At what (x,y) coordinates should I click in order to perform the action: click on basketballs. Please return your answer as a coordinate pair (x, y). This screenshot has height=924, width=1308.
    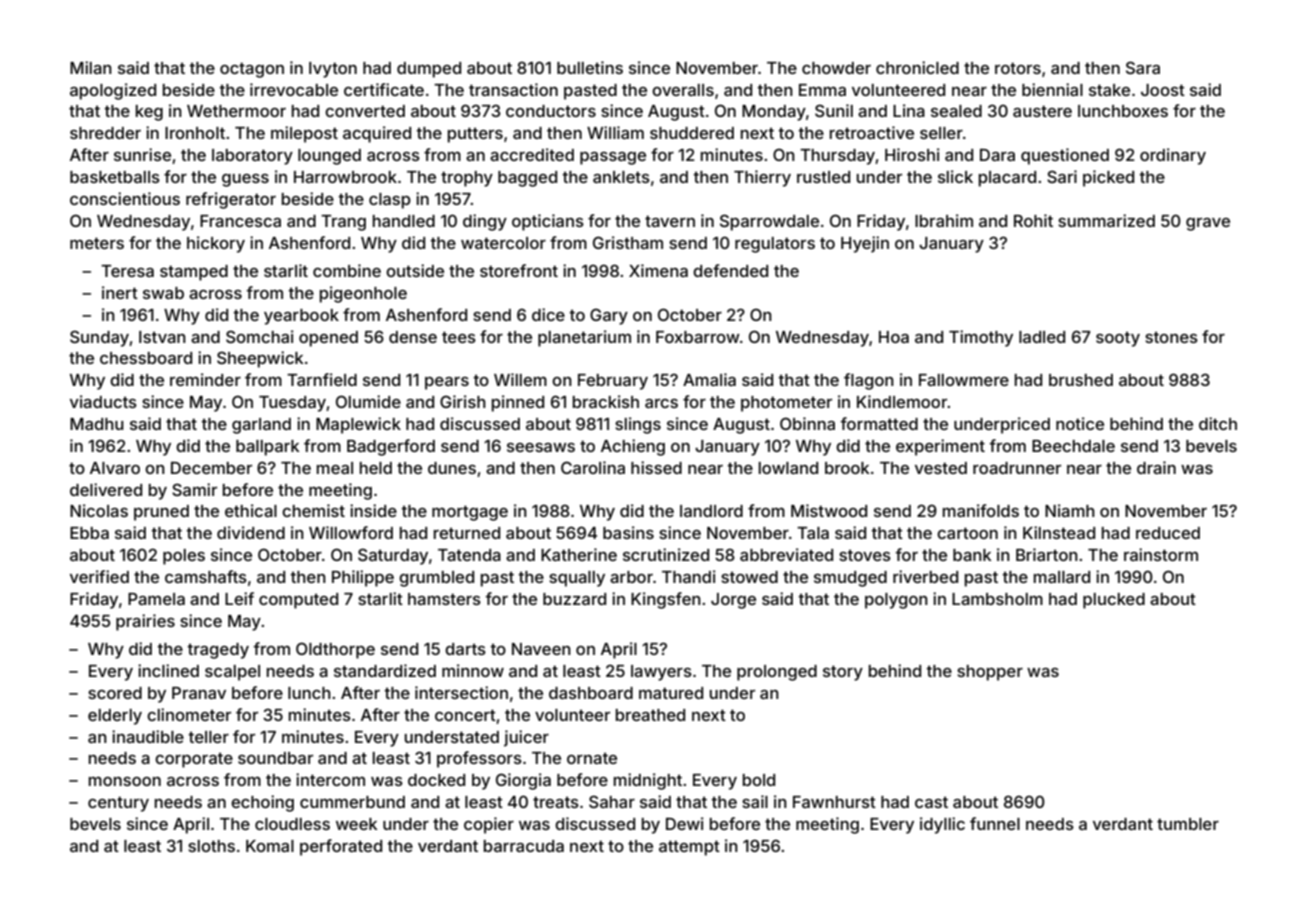
    Looking at the image, I should click on (115, 177).
